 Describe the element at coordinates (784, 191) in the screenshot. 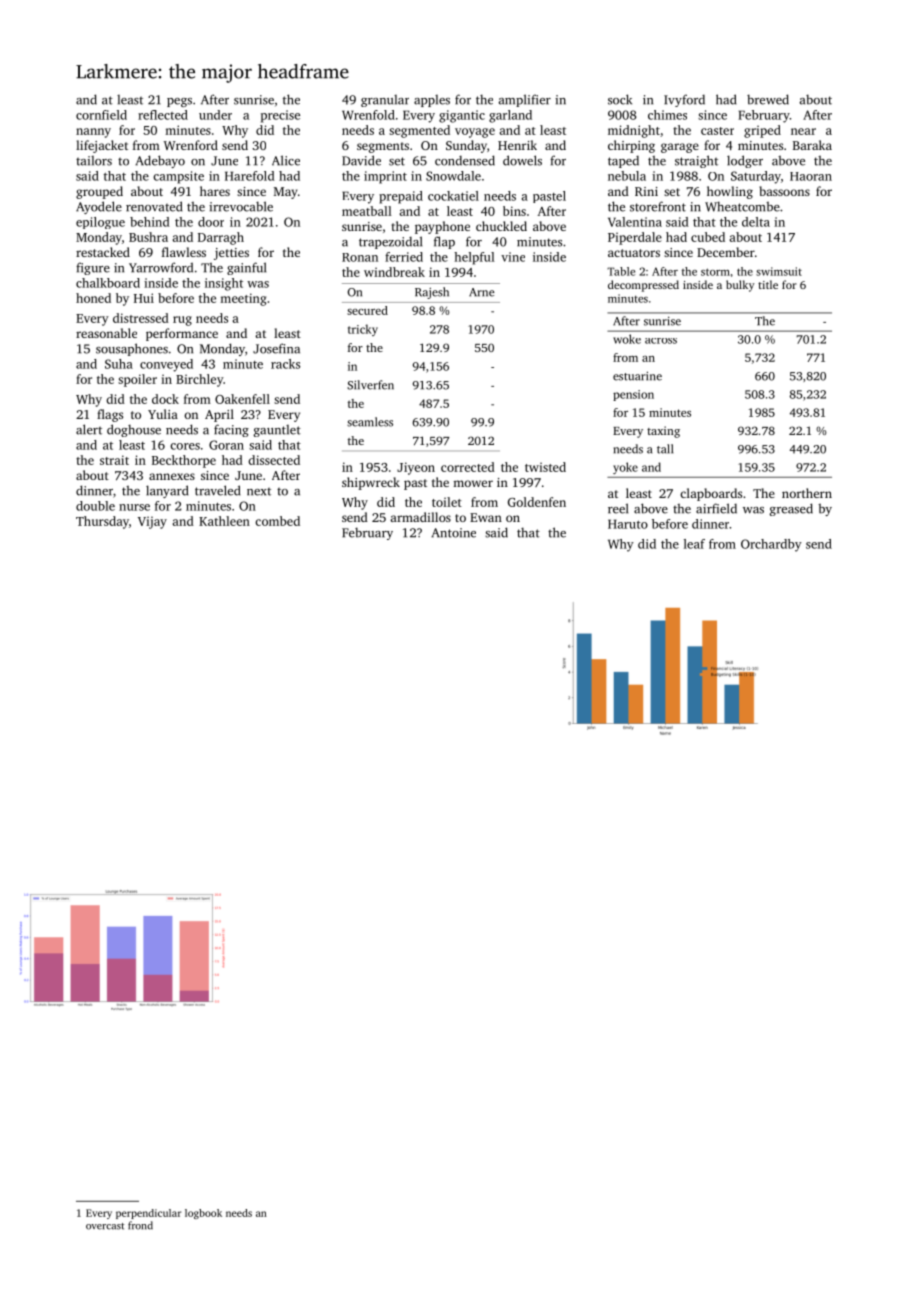

I see `bassoons` at that location.
